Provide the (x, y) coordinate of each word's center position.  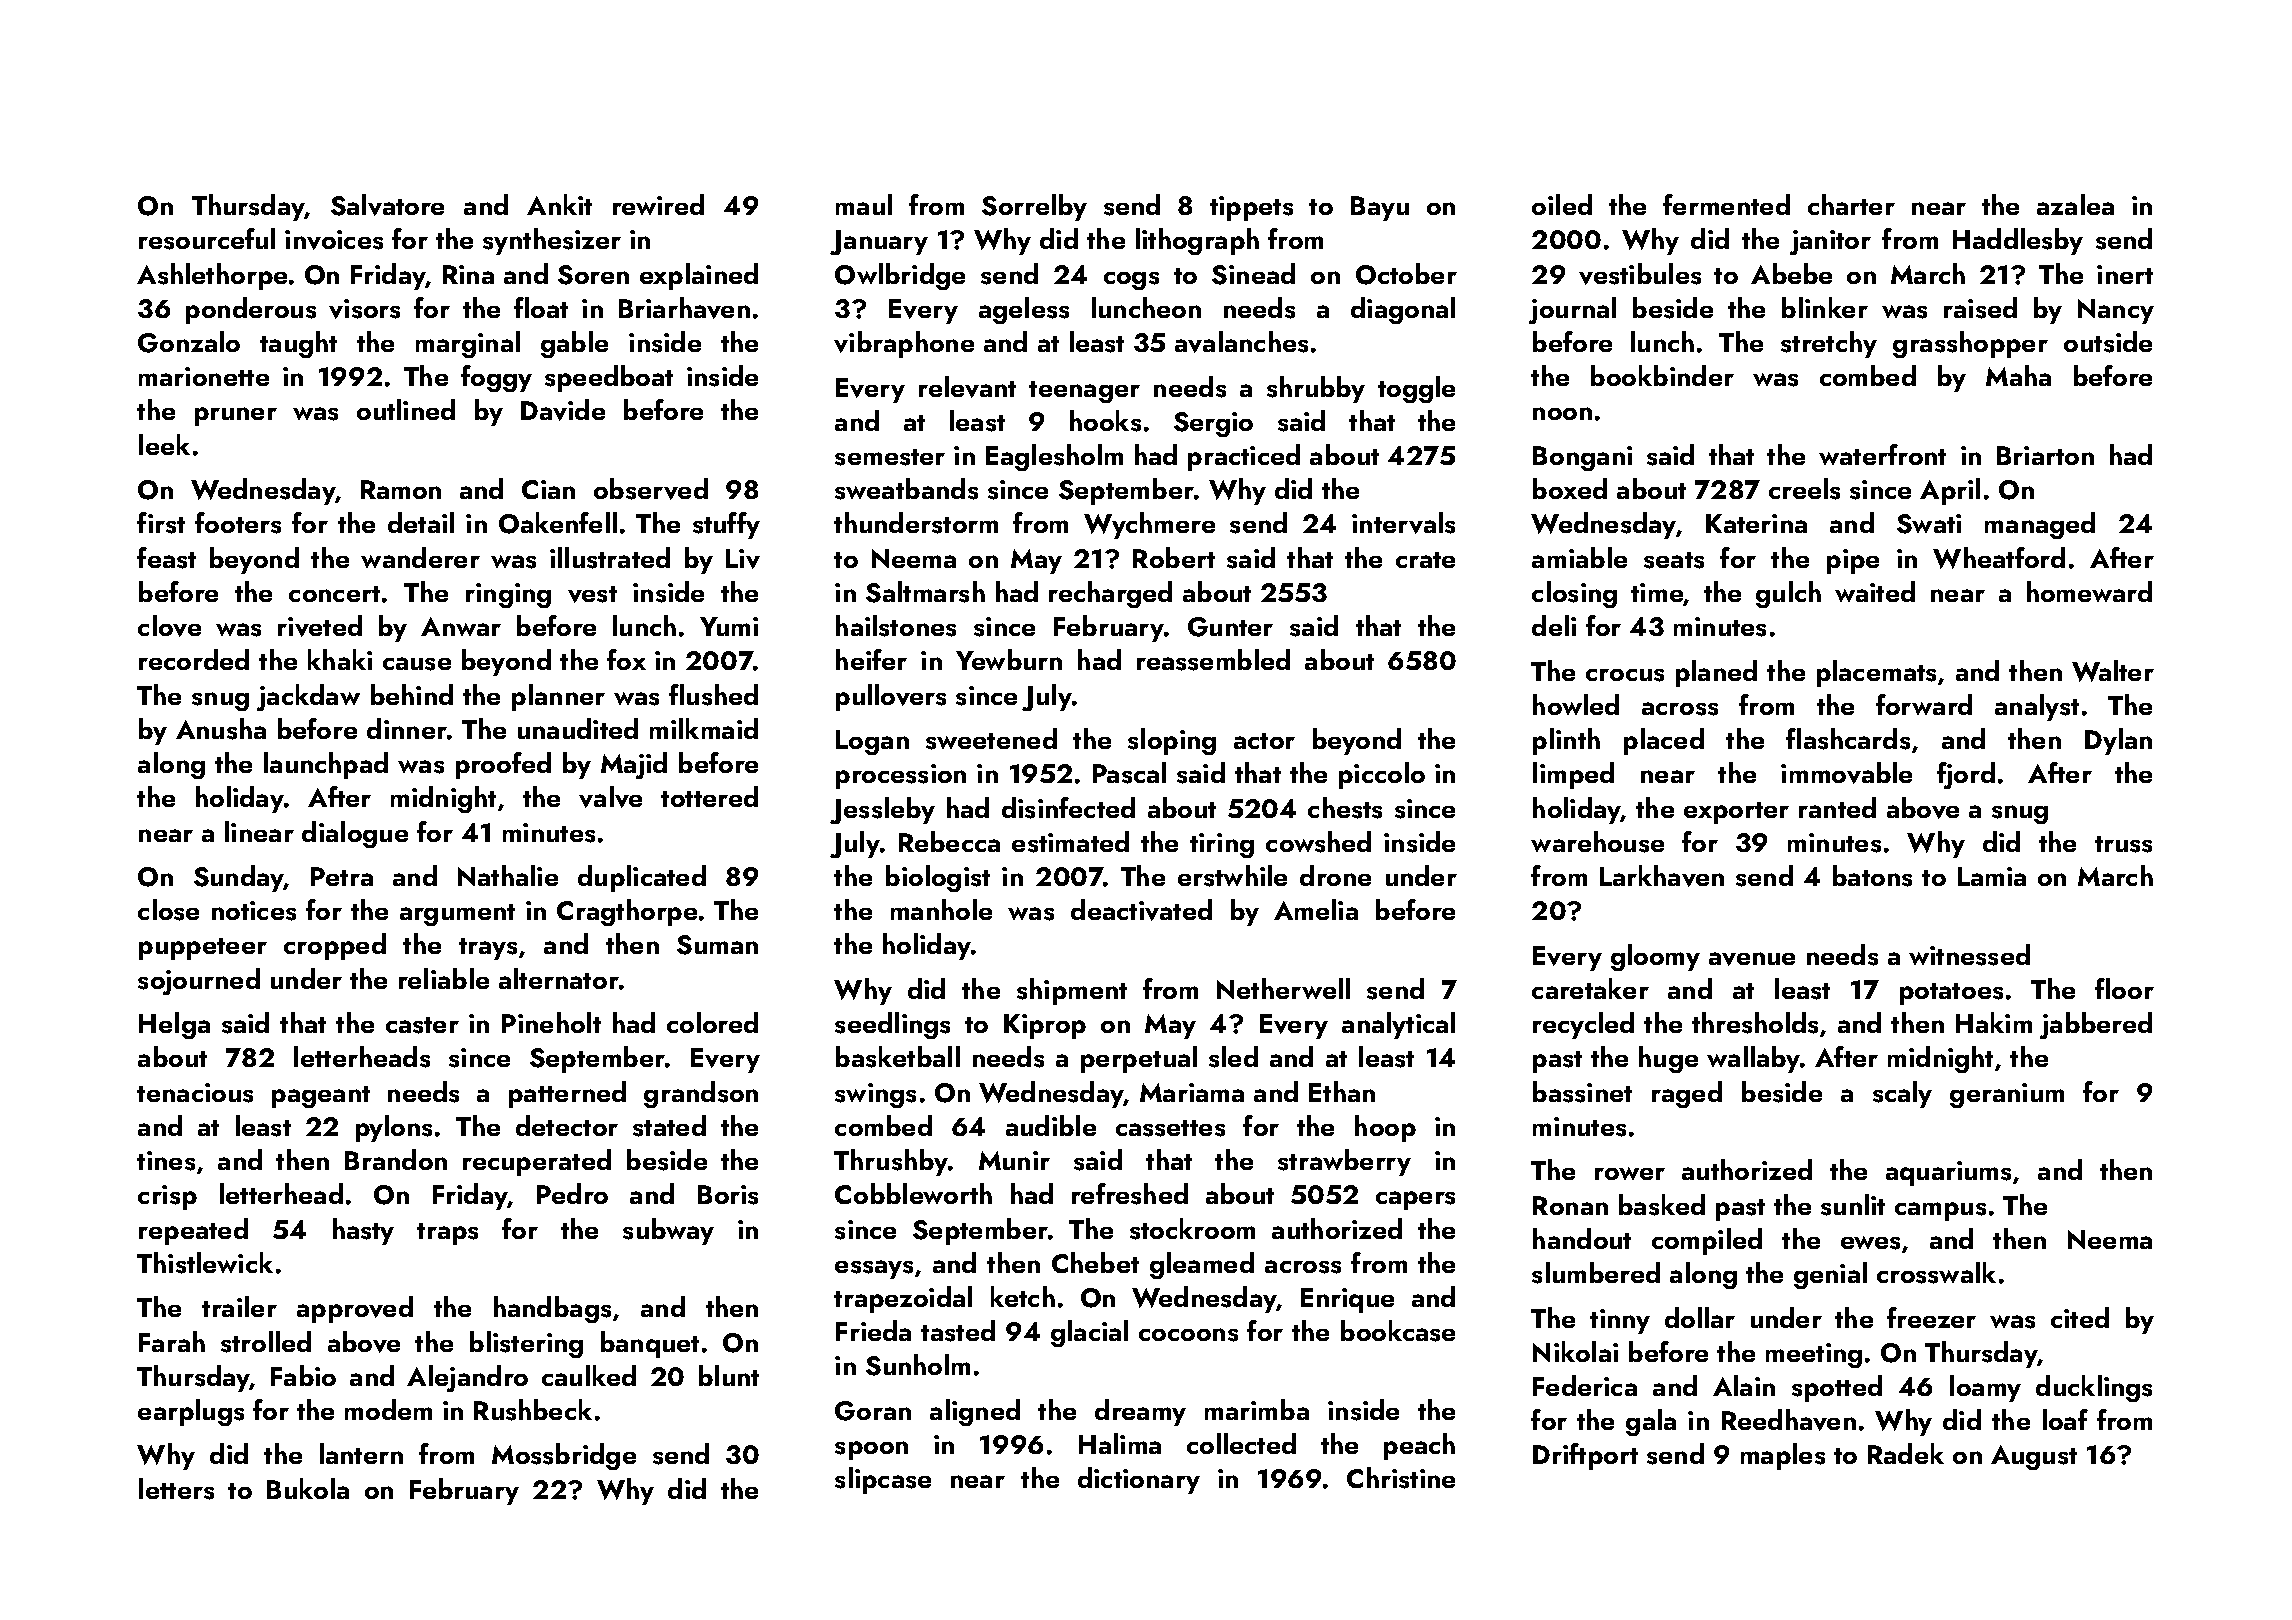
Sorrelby (1034, 207)
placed (1664, 741)
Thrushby (891, 1162)
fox (626, 659)
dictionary (1139, 1480)
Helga (174, 1025)
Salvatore (387, 205)
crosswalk (1936, 1273)
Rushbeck (533, 1410)
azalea (2075, 204)
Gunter (1230, 627)
